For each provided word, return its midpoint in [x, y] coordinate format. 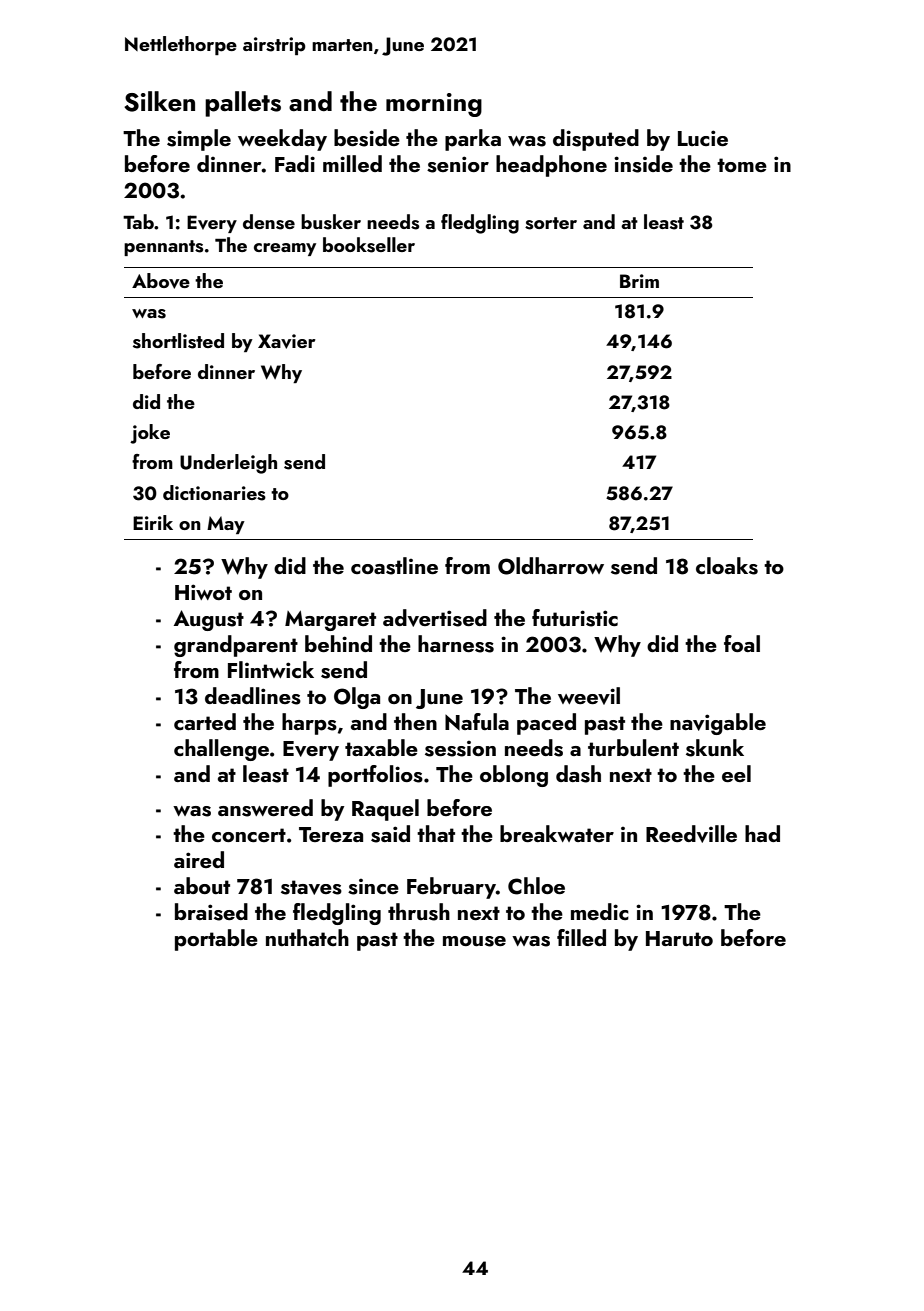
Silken [159, 101]
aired [199, 859]
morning [434, 105]
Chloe [536, 886]
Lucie [703, 138]
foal [742, 643]
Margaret [330, 620]
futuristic [575, 618]
